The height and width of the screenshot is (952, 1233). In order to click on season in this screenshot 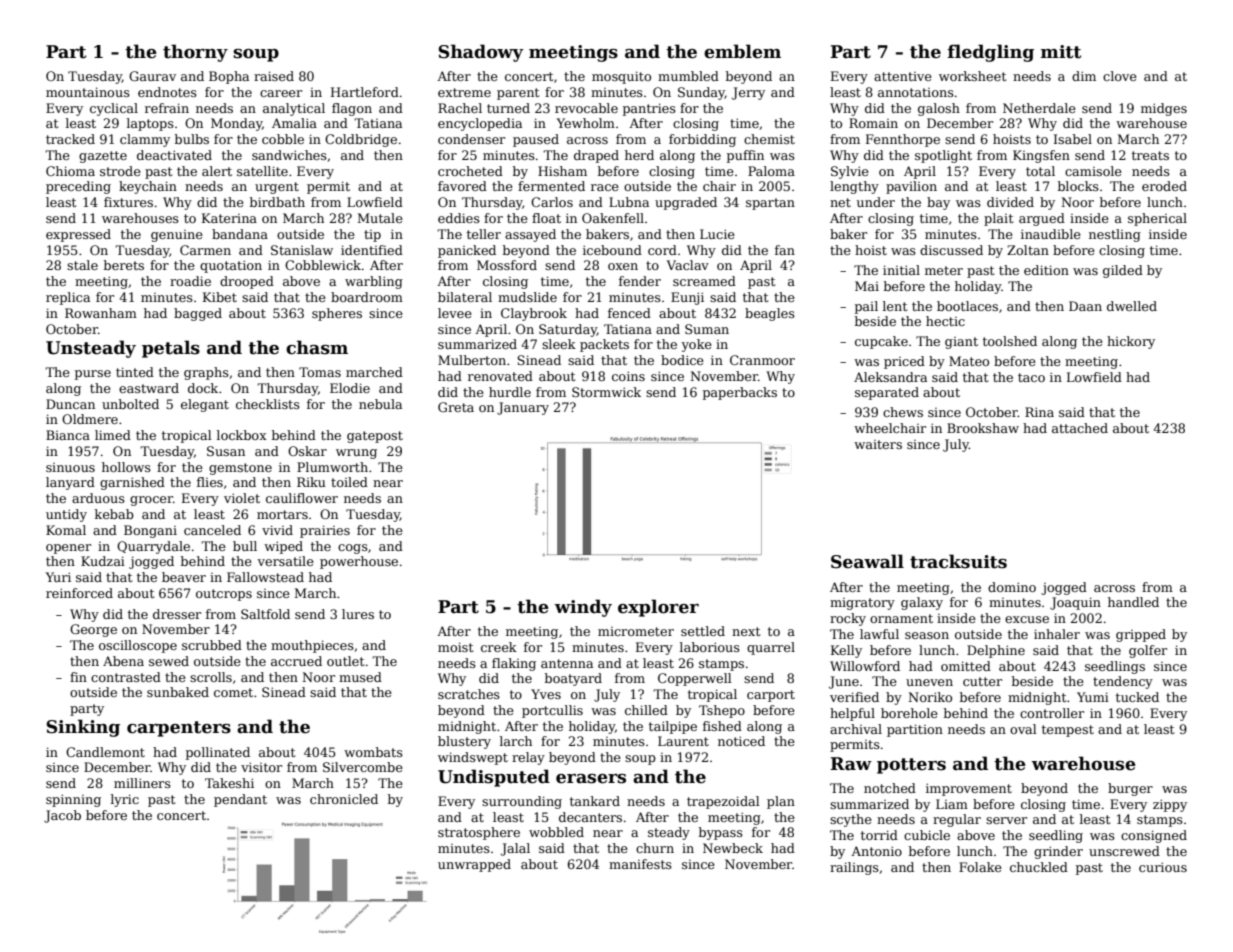, I will do `click(927, 635)`.
